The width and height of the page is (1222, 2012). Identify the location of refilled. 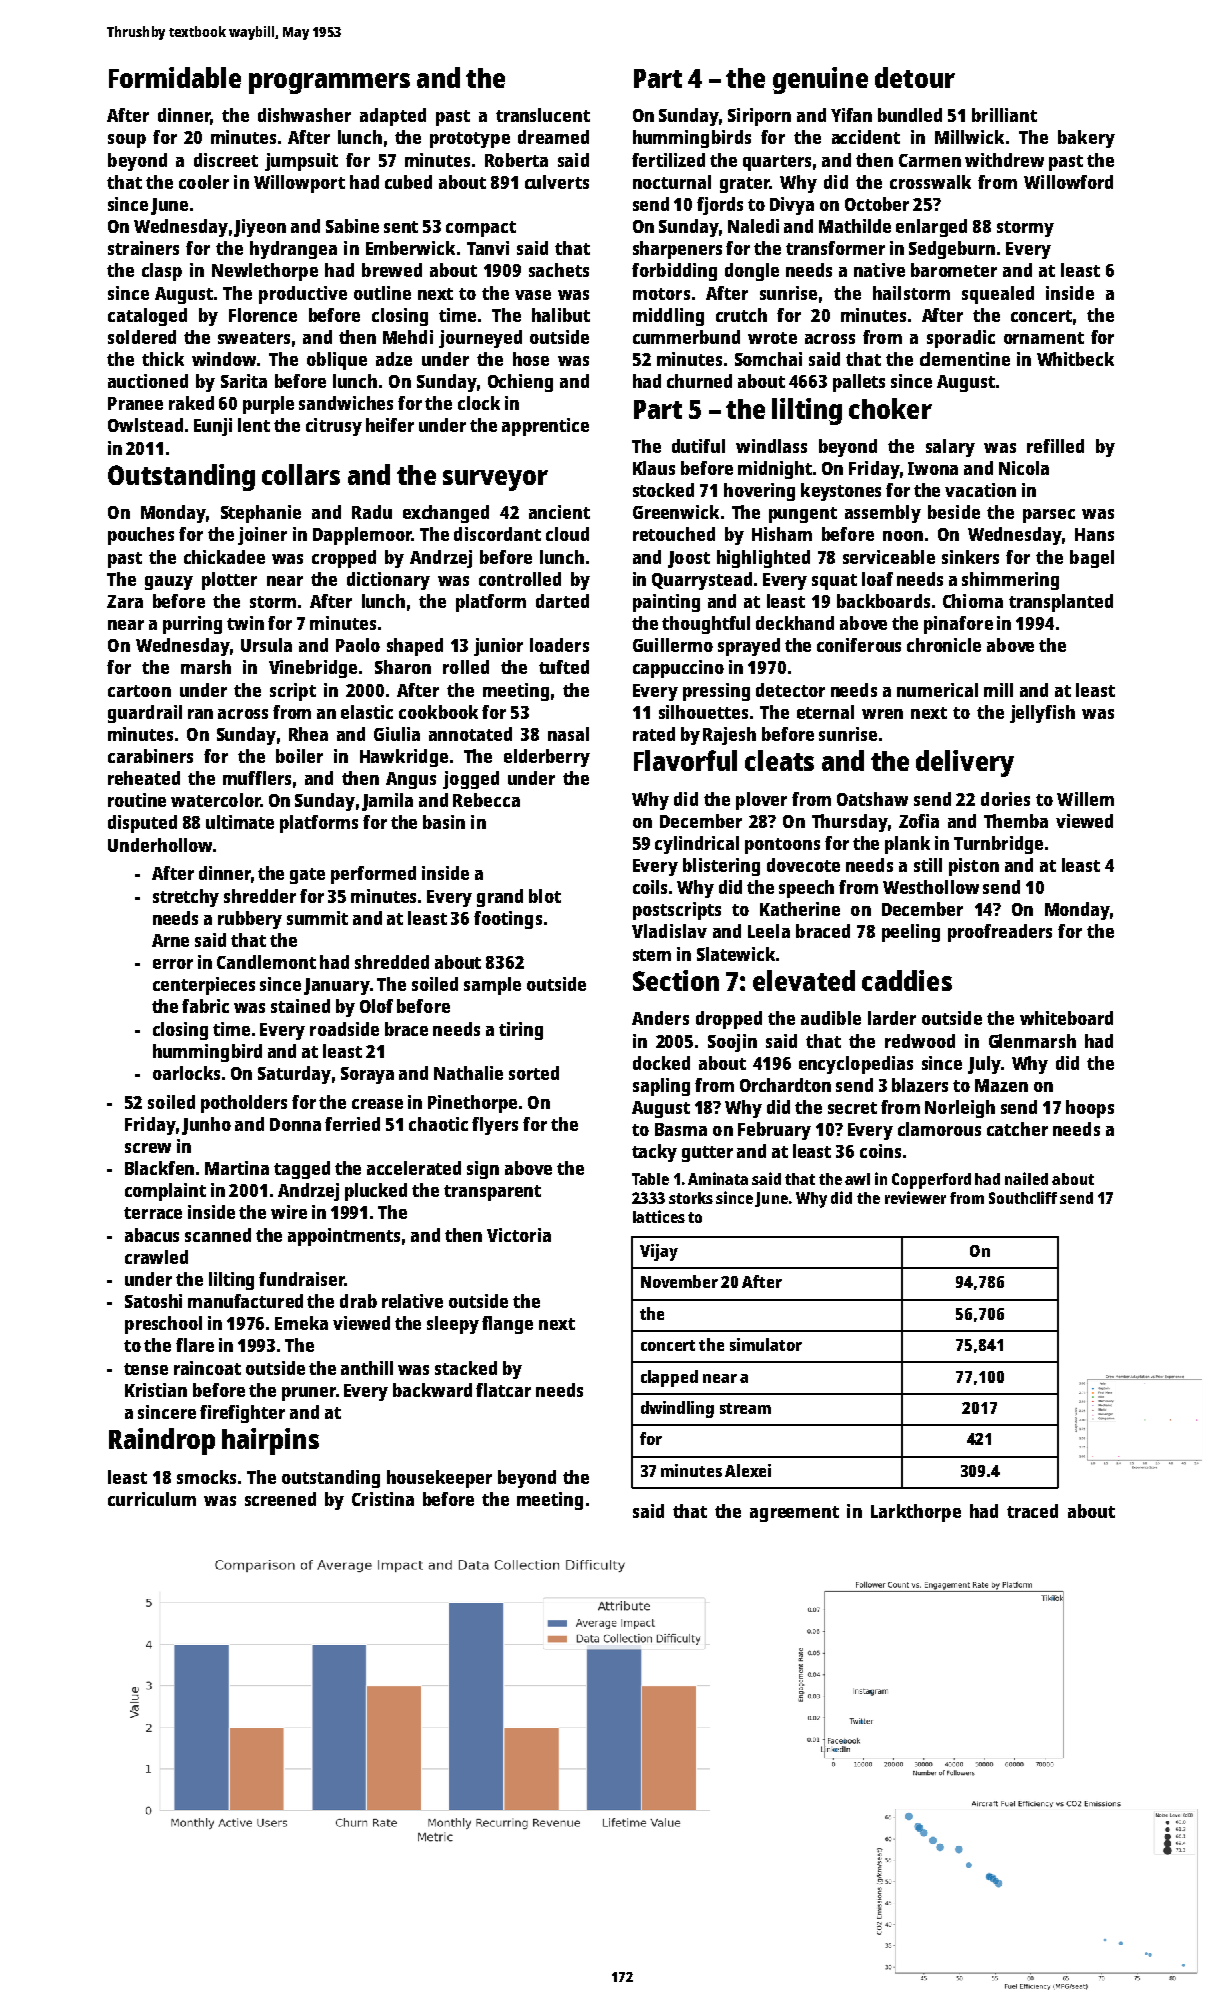
(1055, 446).
